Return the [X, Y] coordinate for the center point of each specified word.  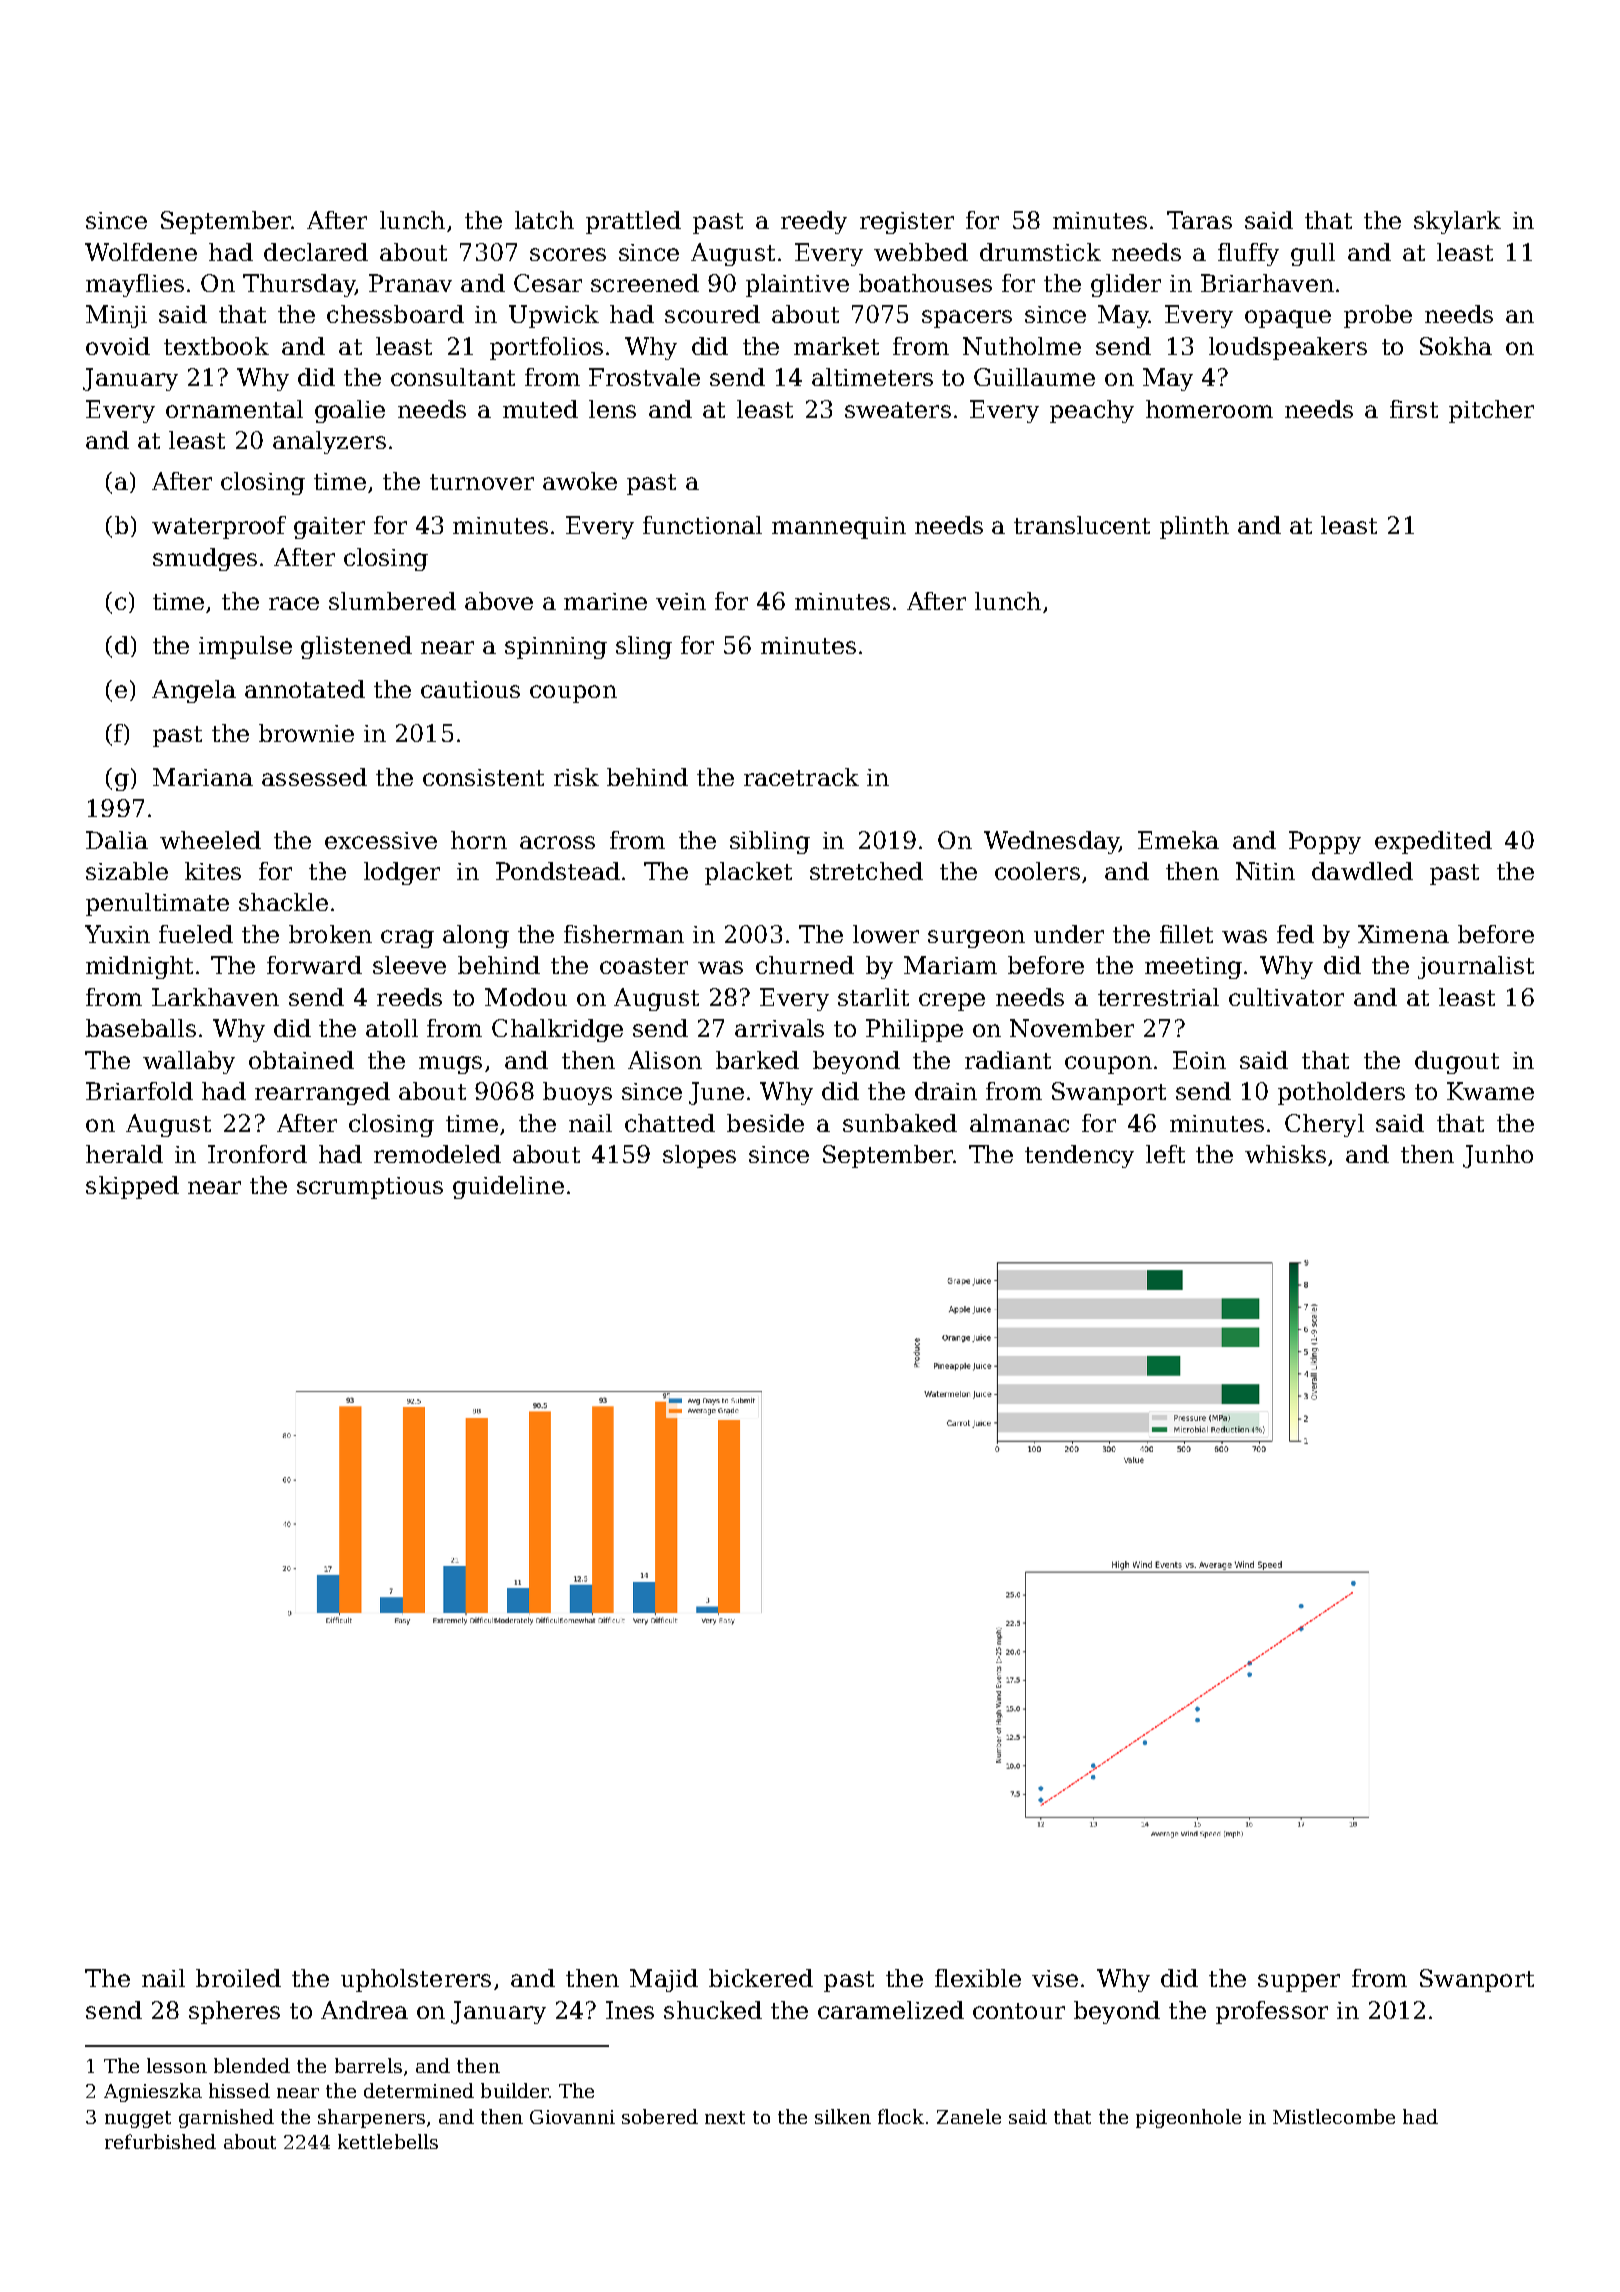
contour [1019, 2011]
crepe [952, 1002]
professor [1272, 2012]
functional [702, 525]
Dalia [117, 840]
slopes [699, 1156]
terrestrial [1158, 997]
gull [1313, 254]
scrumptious [370, 1188]
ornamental [234, 409]
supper [1299, 1983]
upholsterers [416, 1980]
